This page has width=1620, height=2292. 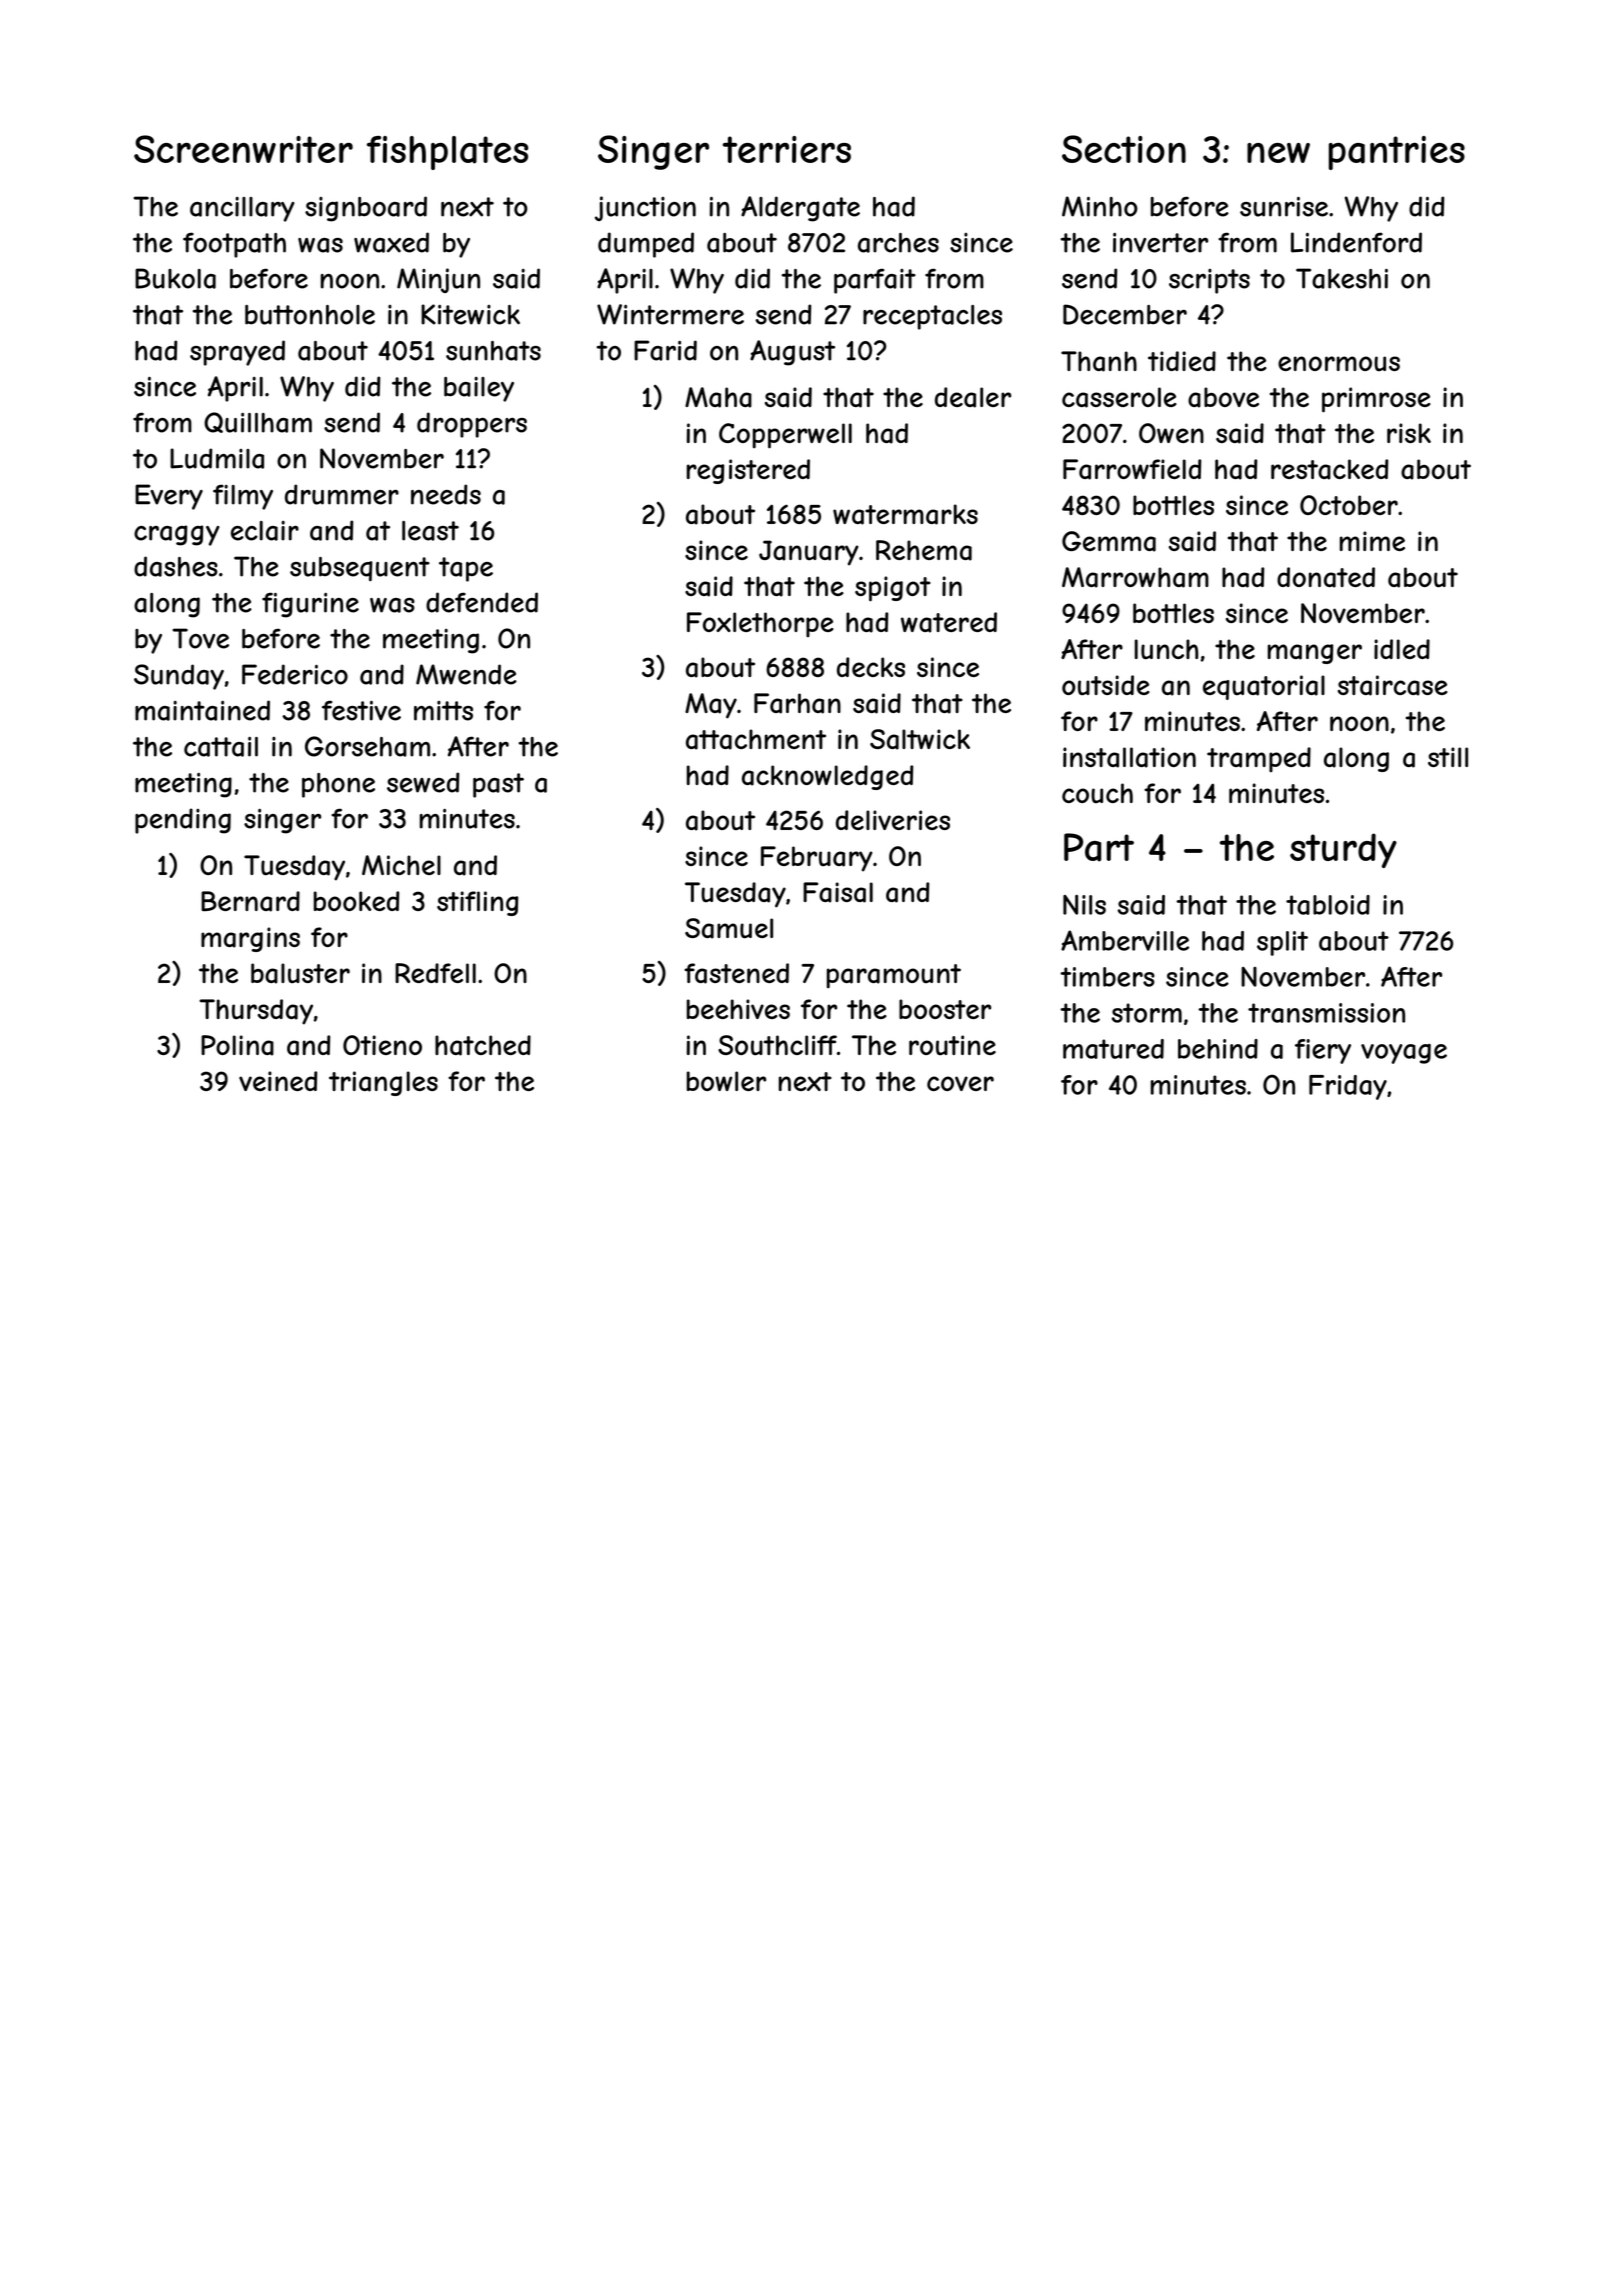 I want to click on sprayed, so click(x=237, y=353).
